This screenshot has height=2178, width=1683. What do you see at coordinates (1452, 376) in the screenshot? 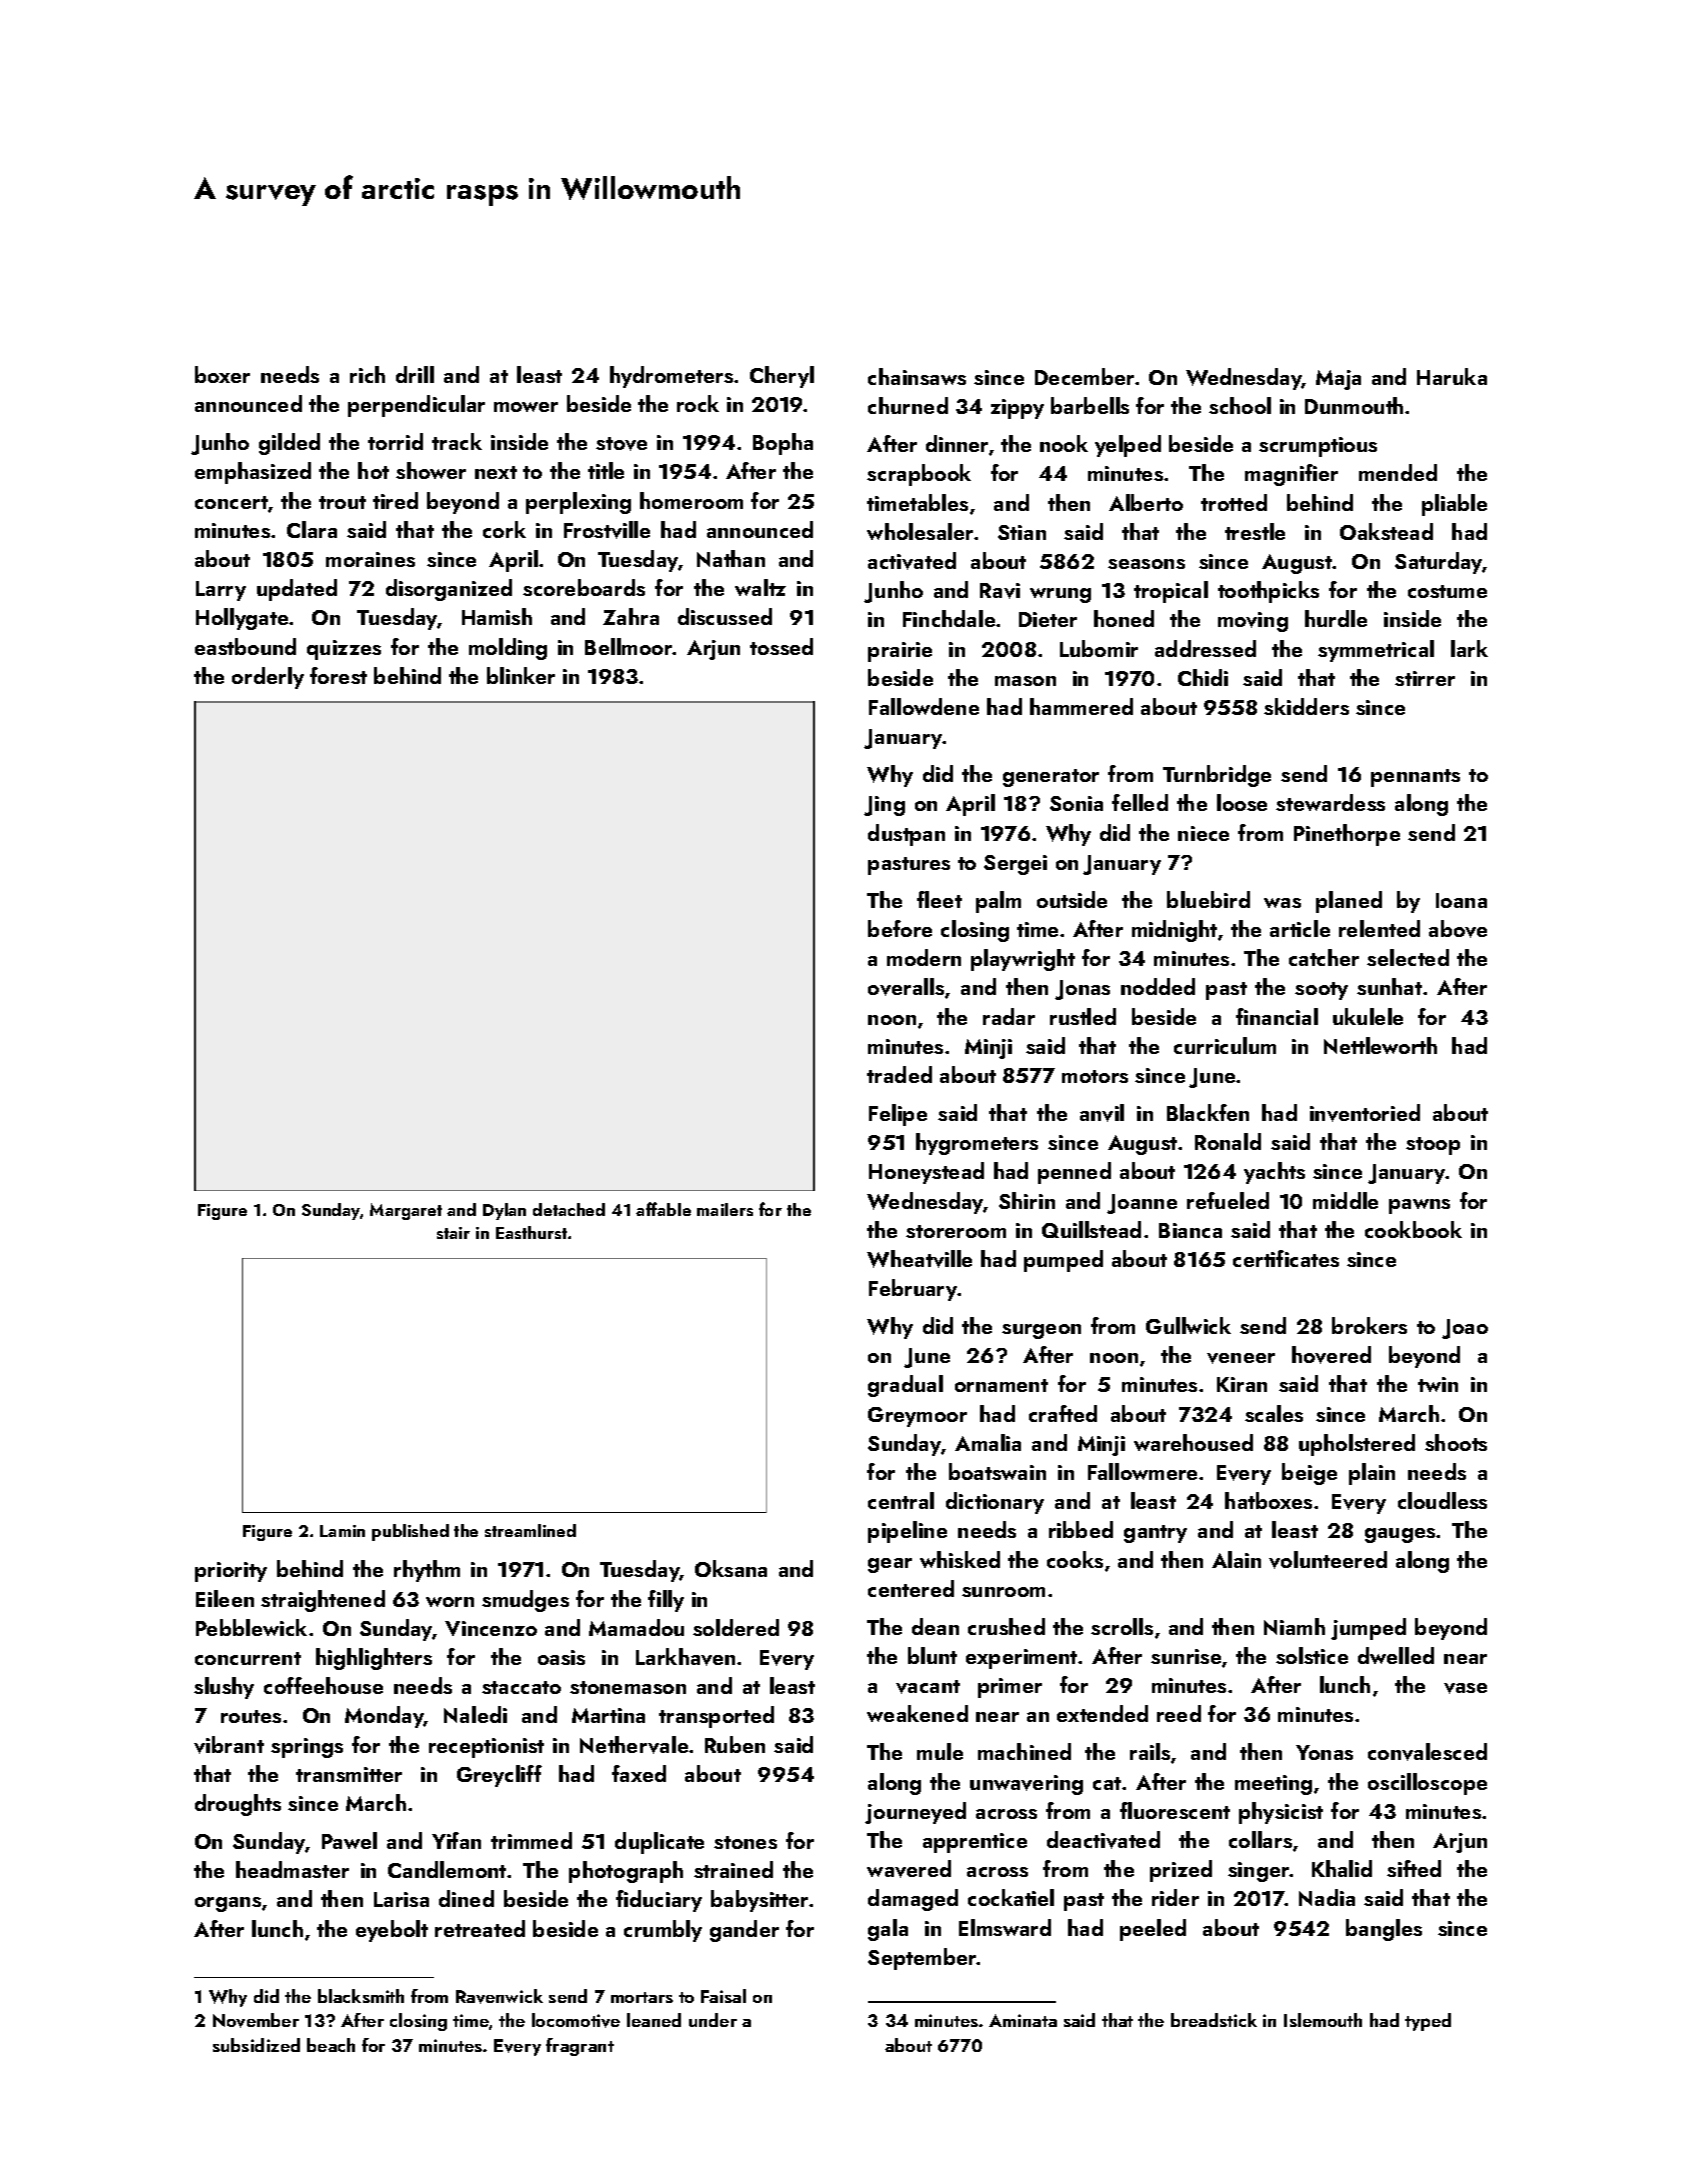
I see `Haruka` at bounding box center [1452, 376].
